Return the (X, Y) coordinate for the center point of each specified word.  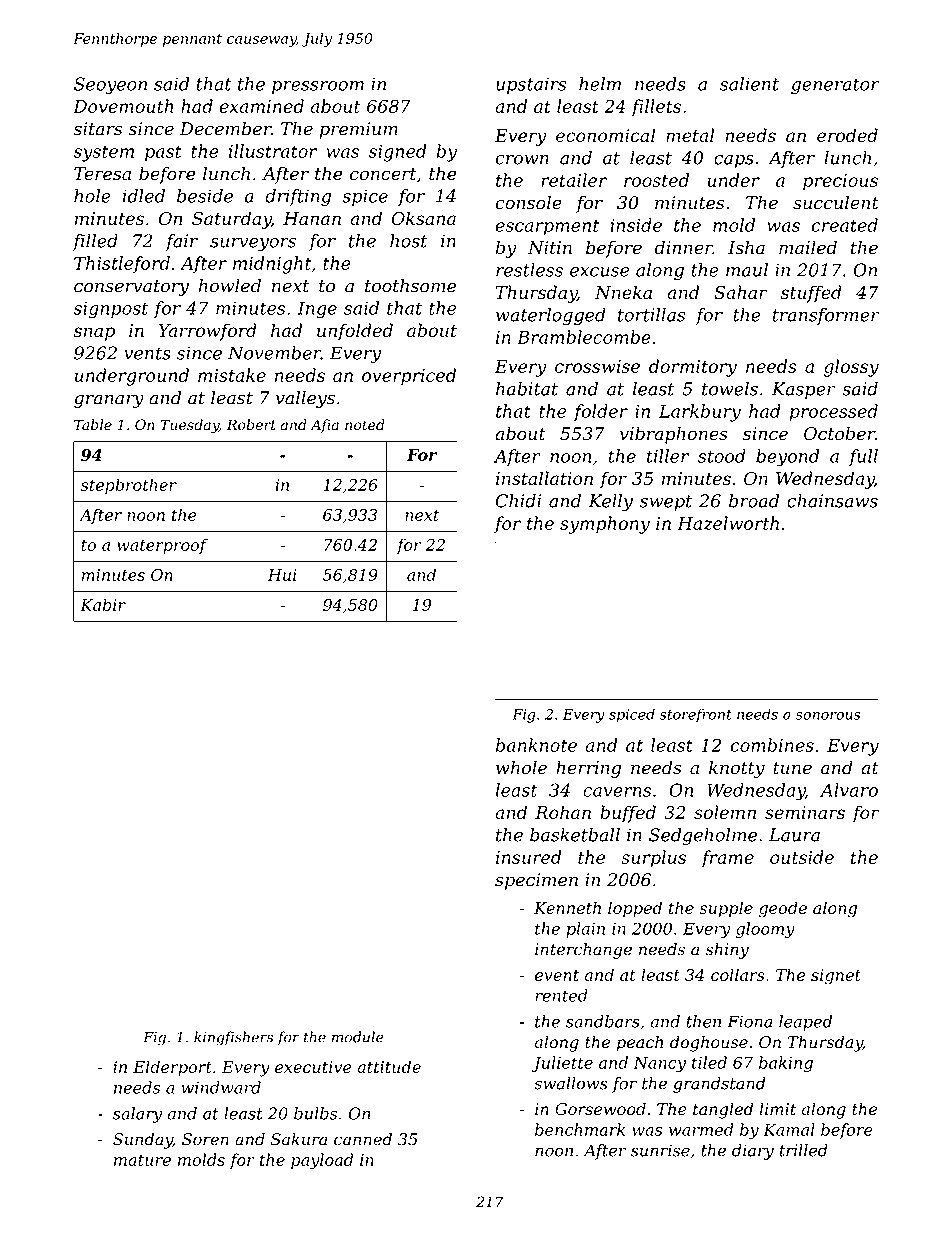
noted (365, 425)
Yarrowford (208, 332)
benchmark (580, 1129)
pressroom (318, 87)
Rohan (563, 812)
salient (749, 84)
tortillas (651, 315)
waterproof (162, 546)
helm (600, 84)
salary (137, 1115)
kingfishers (233, 1038)
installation (544, 478)
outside (802, 857)
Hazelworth (728, 523)
